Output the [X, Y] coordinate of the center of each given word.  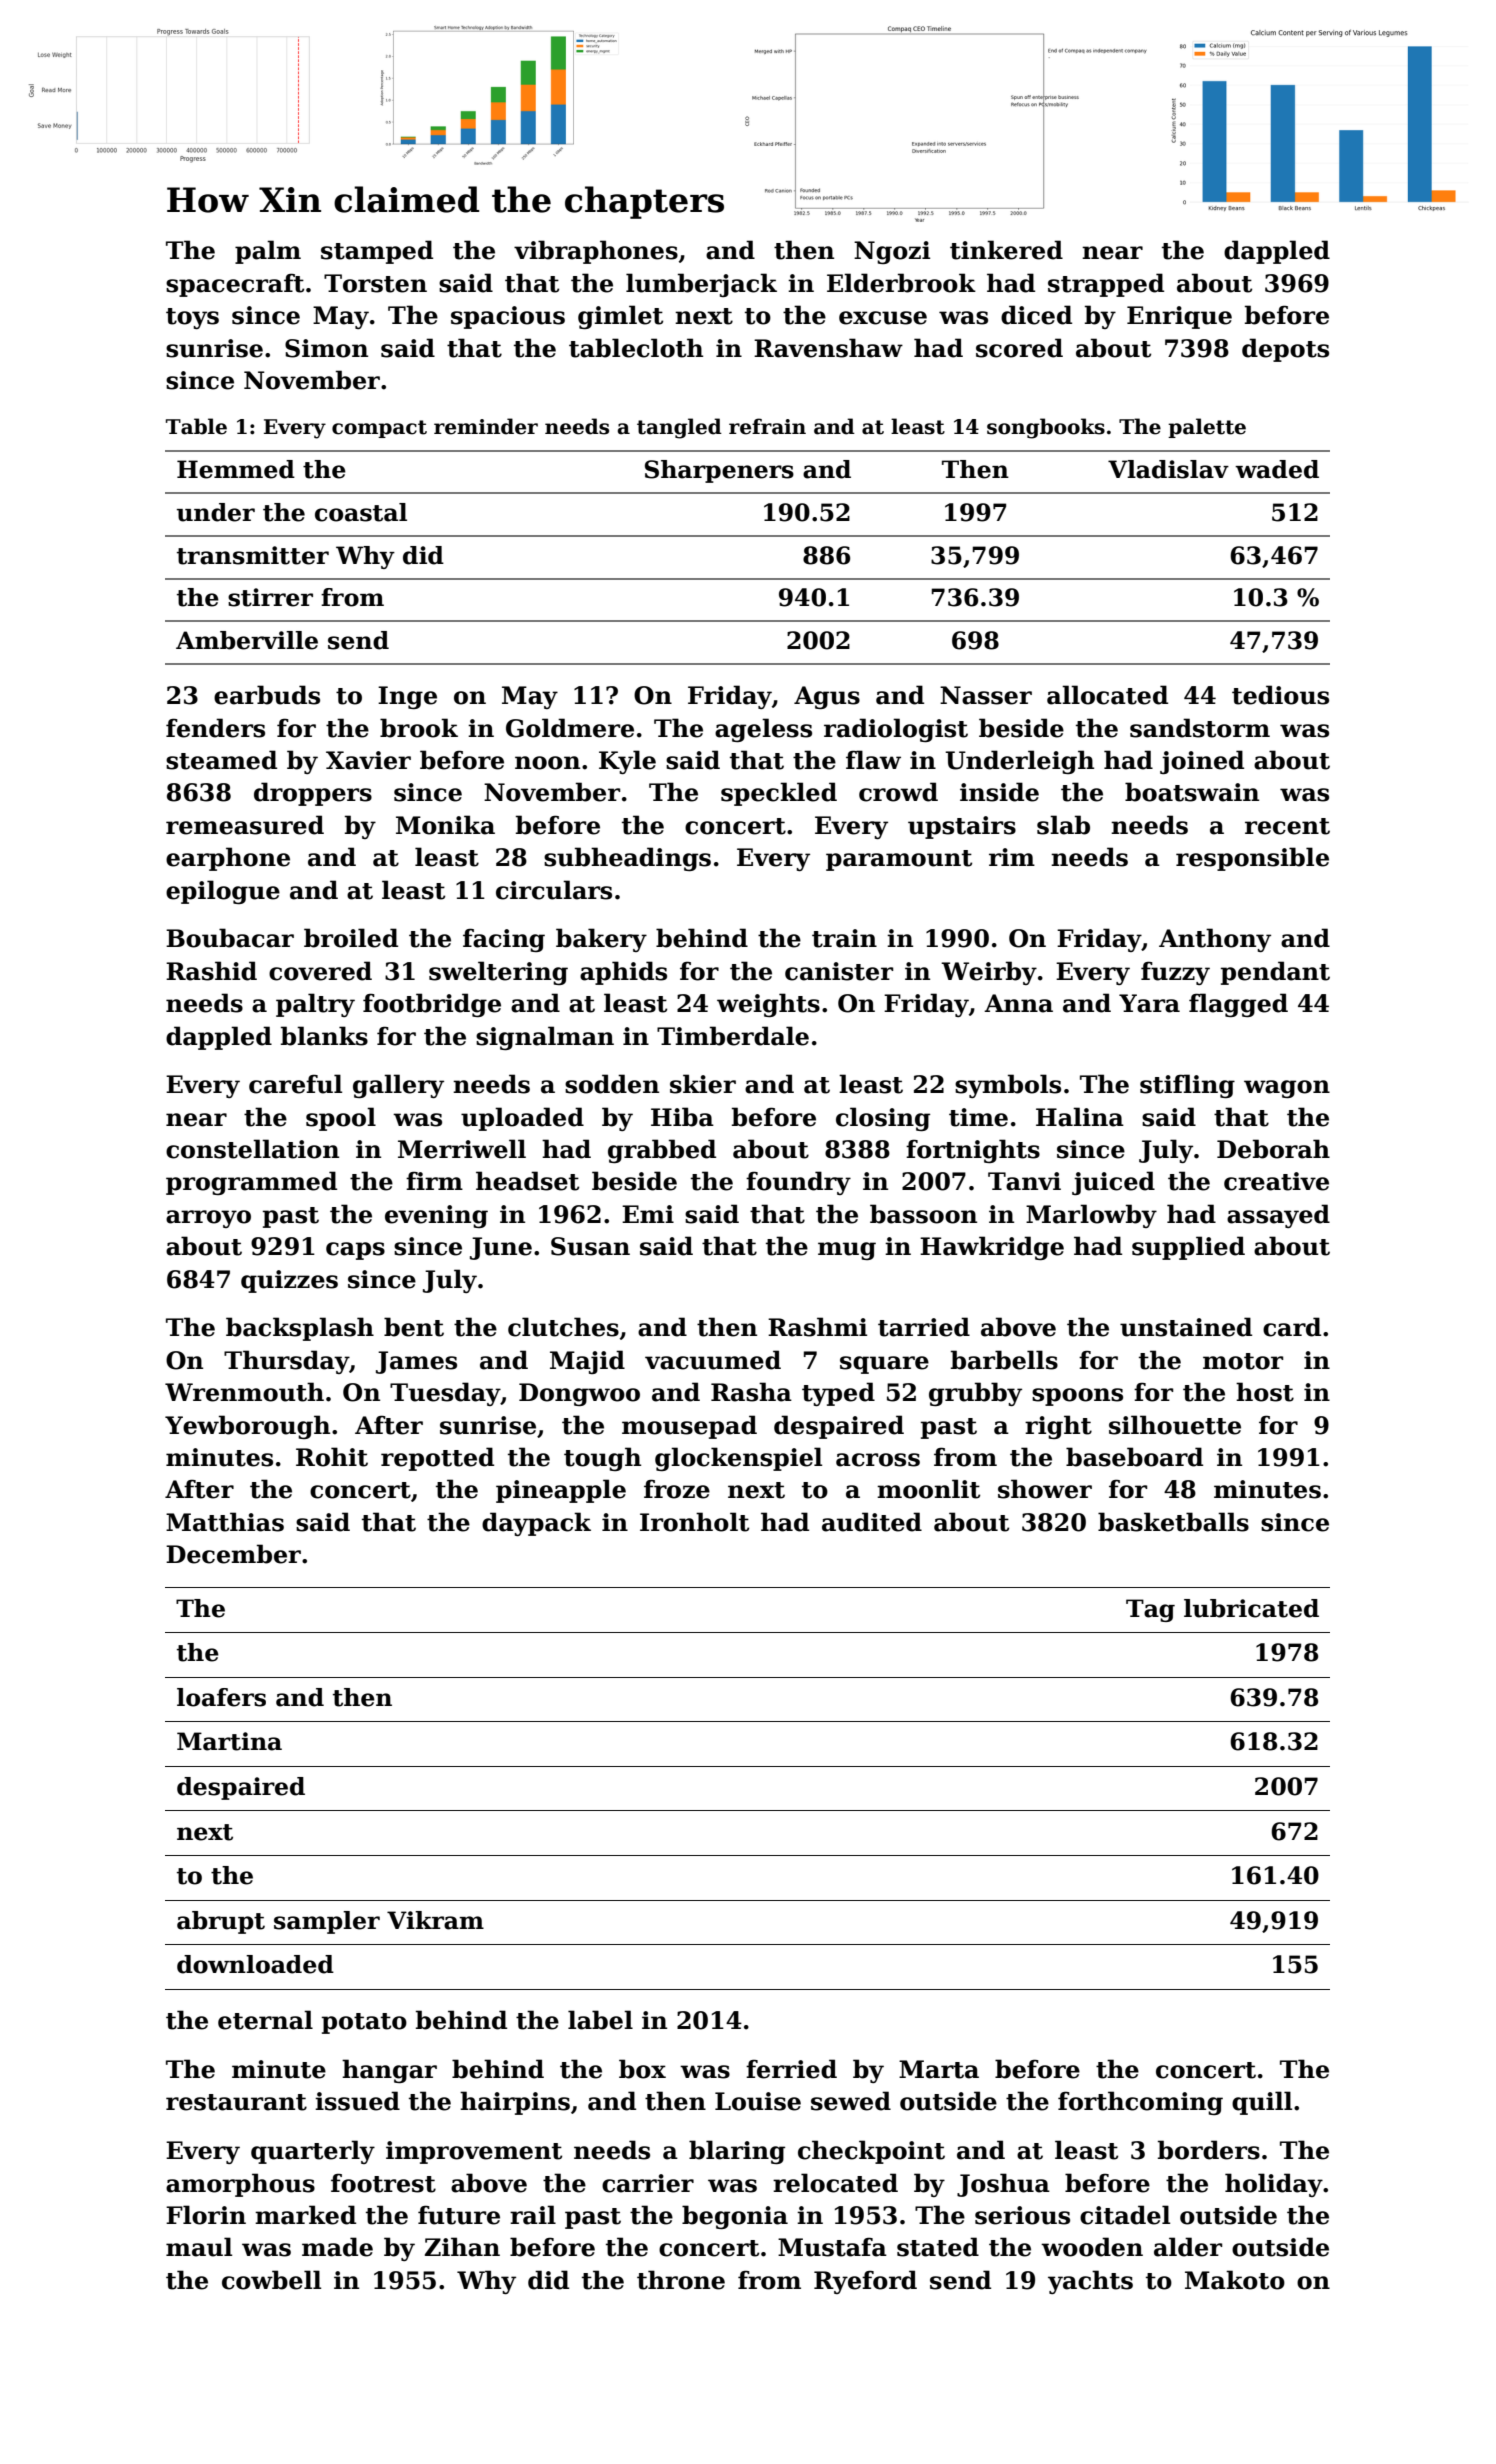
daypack [536, 1524]
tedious [1280, 695]
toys [192, 318]
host [1265, 1392]
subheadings [627, 859]
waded [1277, 469]
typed [838, 1394]
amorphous [240, 2185]
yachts [1090, 2282]
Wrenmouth [244, 1392]
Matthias [225, 1522]
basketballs [1173, 1522]
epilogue [223, 892]
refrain [767, 426]
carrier [648, 2183]
